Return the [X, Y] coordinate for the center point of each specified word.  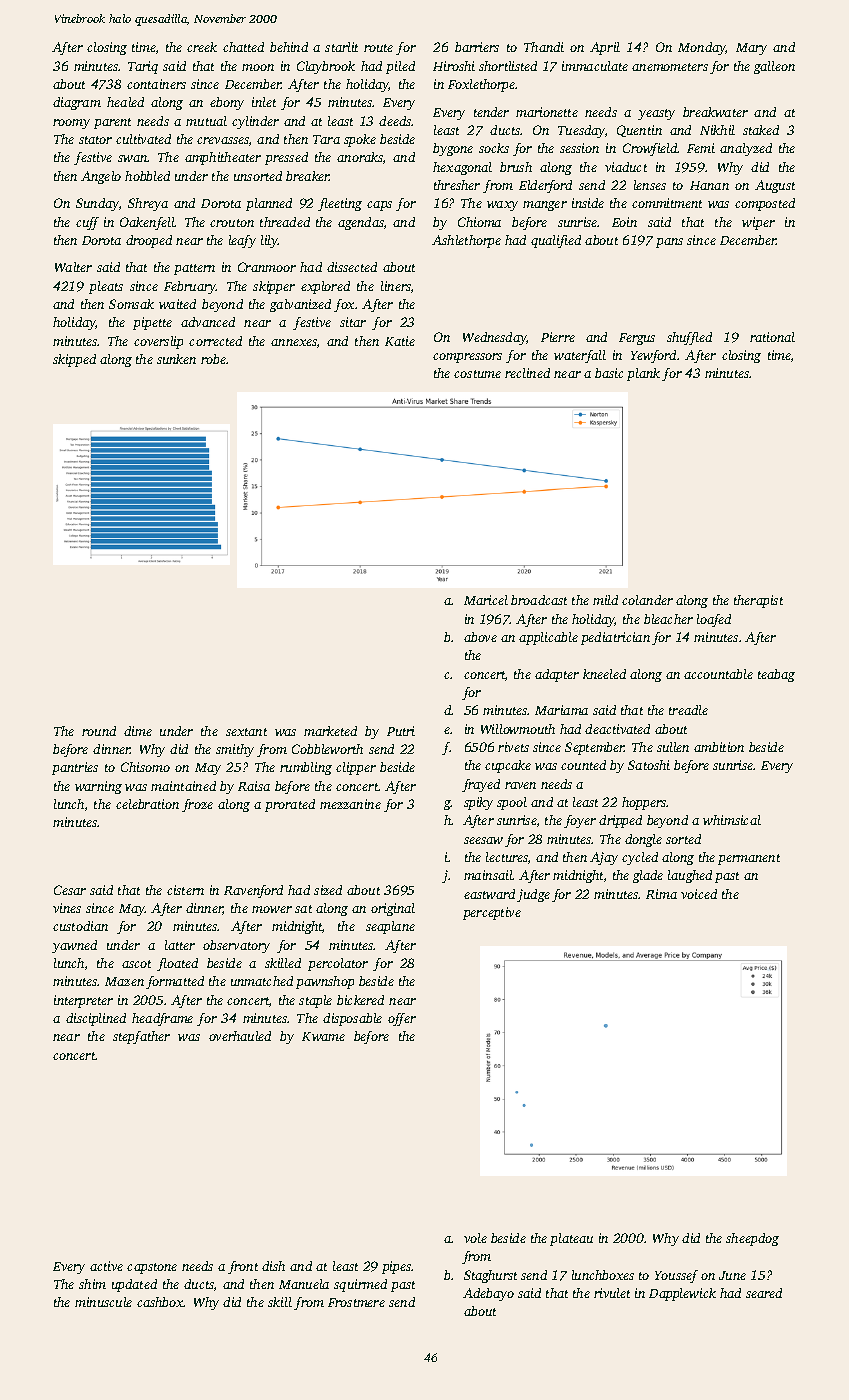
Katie [400, 341]
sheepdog [752, 1239]
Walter [73, 267]
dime [138, 731]
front [243, 1267]
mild [605, 600]
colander [647, 600]
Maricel [486, 600]
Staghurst [490, 1276]
